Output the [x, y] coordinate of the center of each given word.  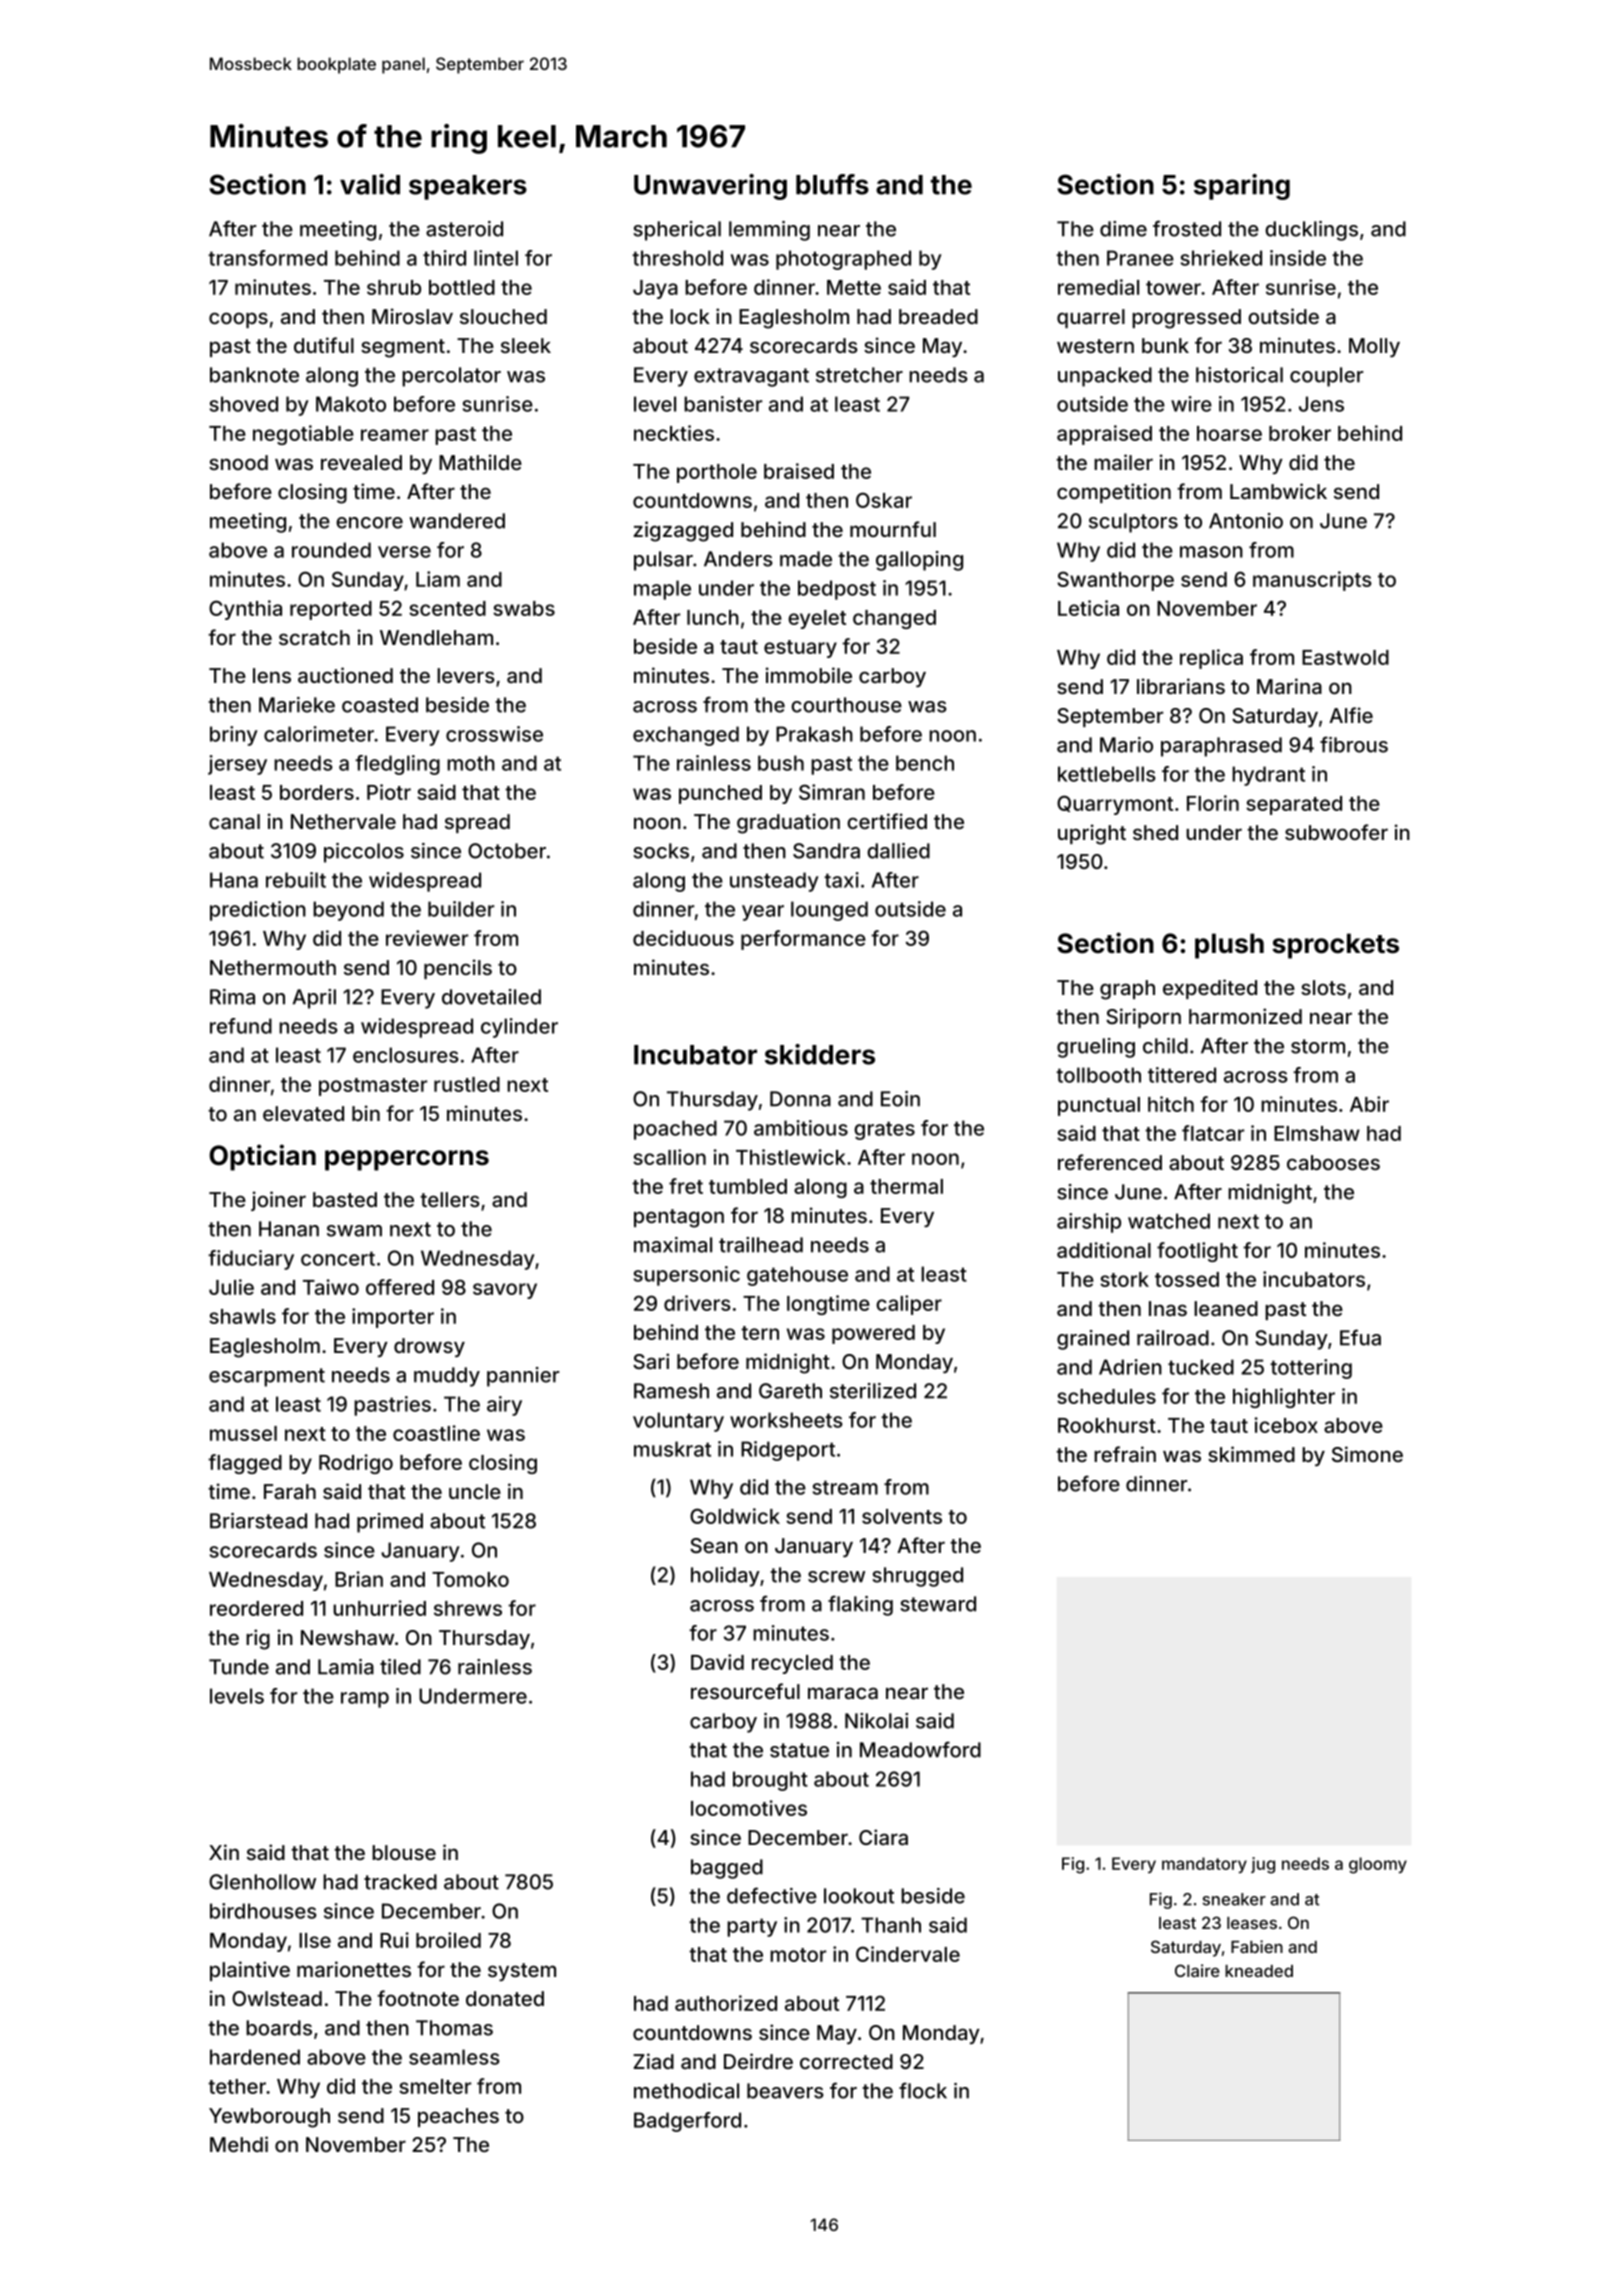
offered [400, 1287]
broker [1300, 433]
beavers [785, 2091]
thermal [906, 1186]
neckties [674, 433]
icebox [1286, 1425]
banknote [254, 375]
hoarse [1229, 433]
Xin [224, 1852]
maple [662, 590]
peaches [458, 2117]
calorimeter [319, 734]
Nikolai [876, 1721]
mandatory [1204, 1865]
